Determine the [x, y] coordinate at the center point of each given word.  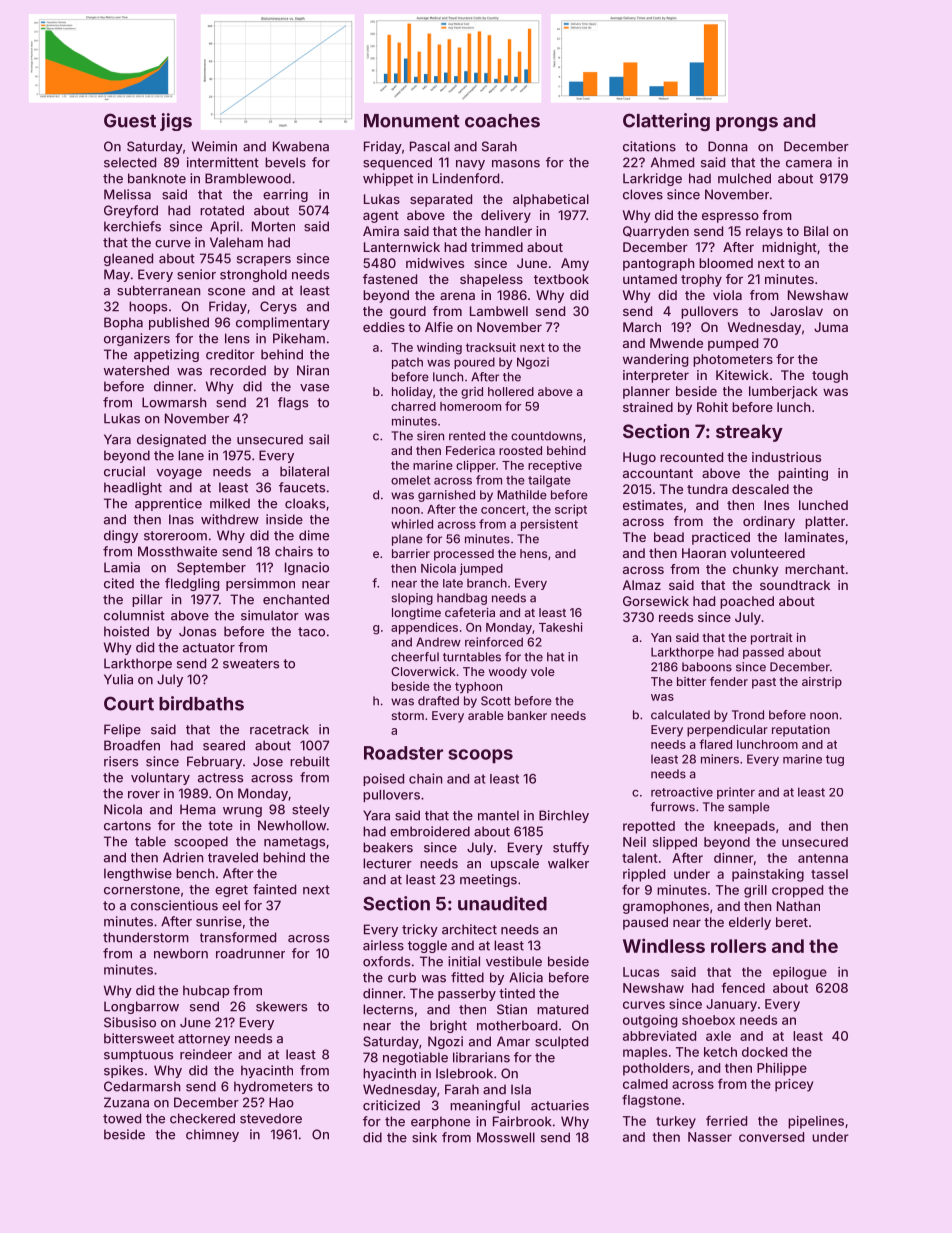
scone [226, 292]
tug [835, 760]
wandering [655, 360]
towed [122, 1118]
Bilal [816, 231]
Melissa [127, 194]
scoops [480, 756]
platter [825, 522]
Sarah [499, 146]
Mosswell [506, 1137]
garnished [446, 496]
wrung [242, 812]
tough [830, 376]
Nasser [710, 1137]
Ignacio [307, 568]
